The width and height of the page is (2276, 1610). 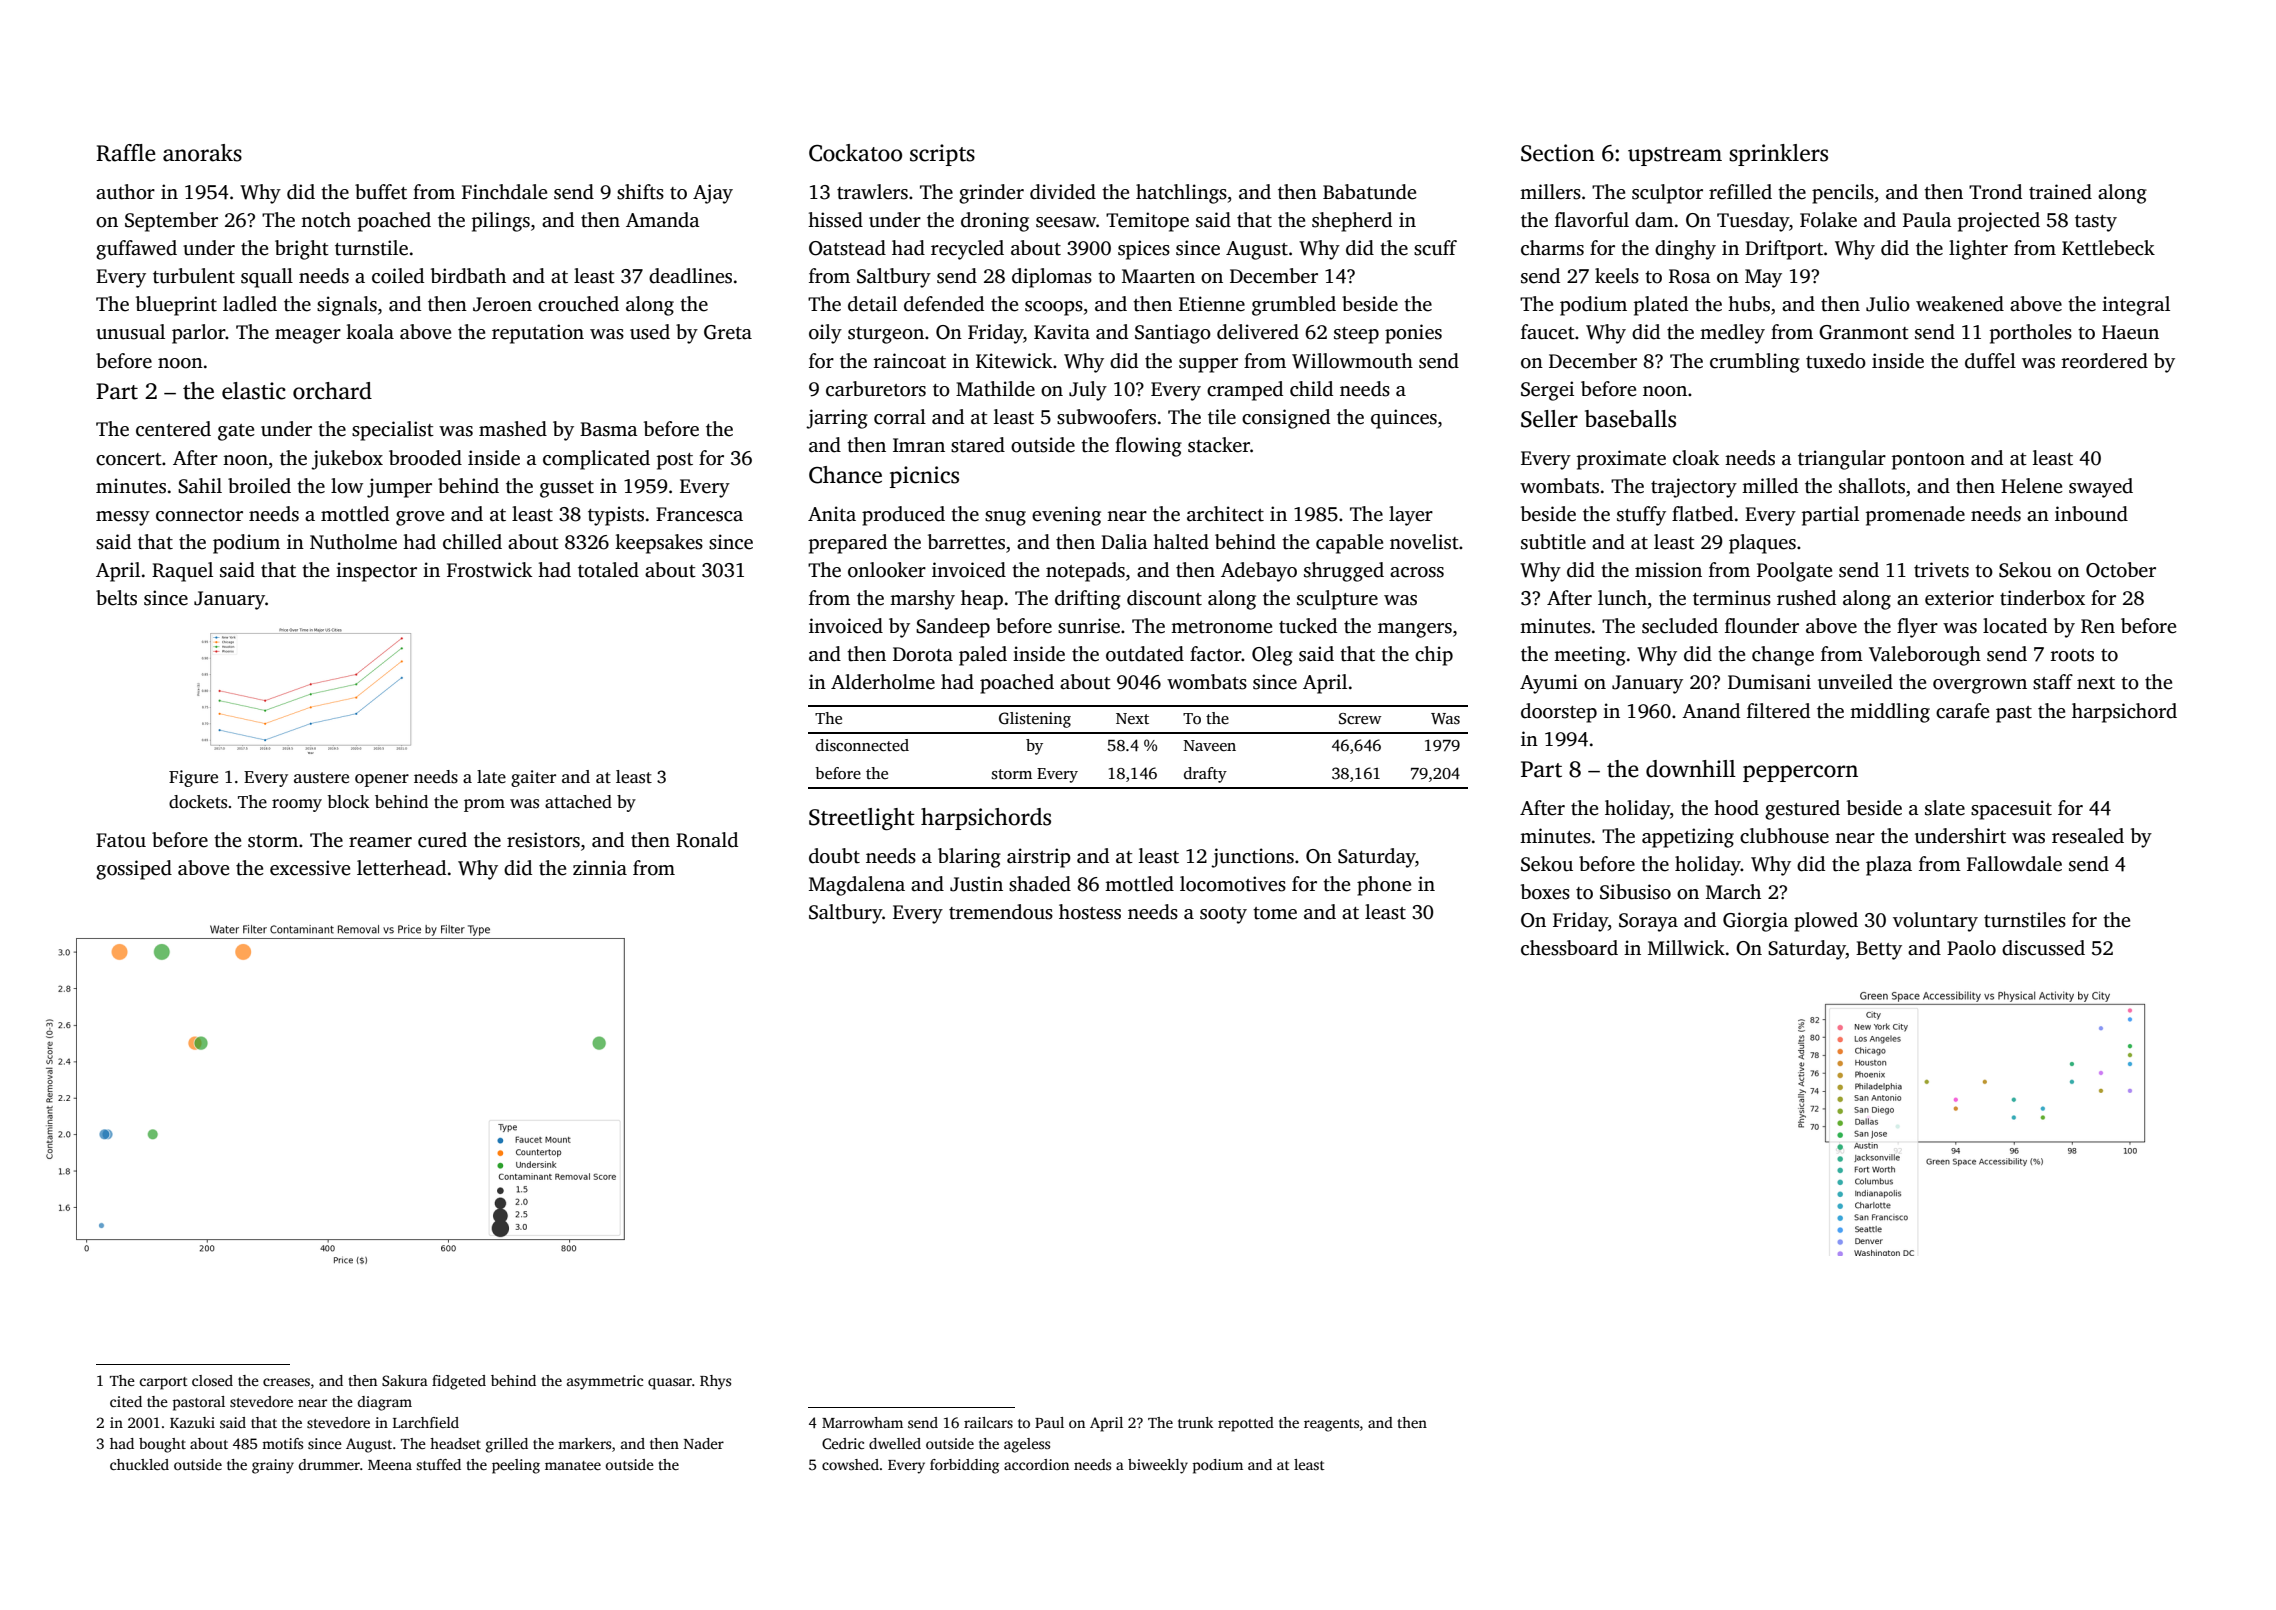 I want to click on anoraks, so click(x=202, y=153).
